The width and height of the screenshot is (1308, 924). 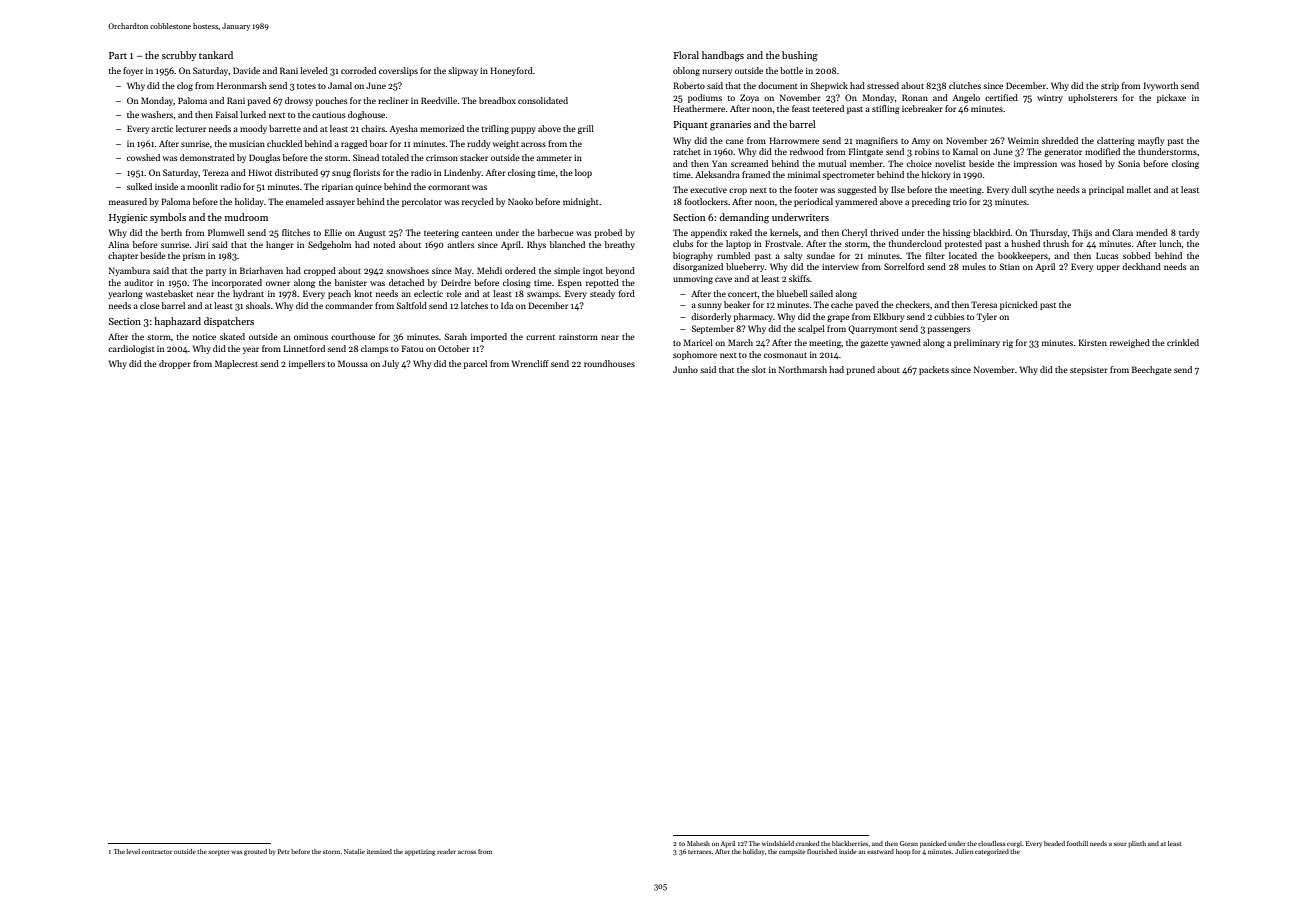 I want to click on panicked, so click(x=933, y=844).
